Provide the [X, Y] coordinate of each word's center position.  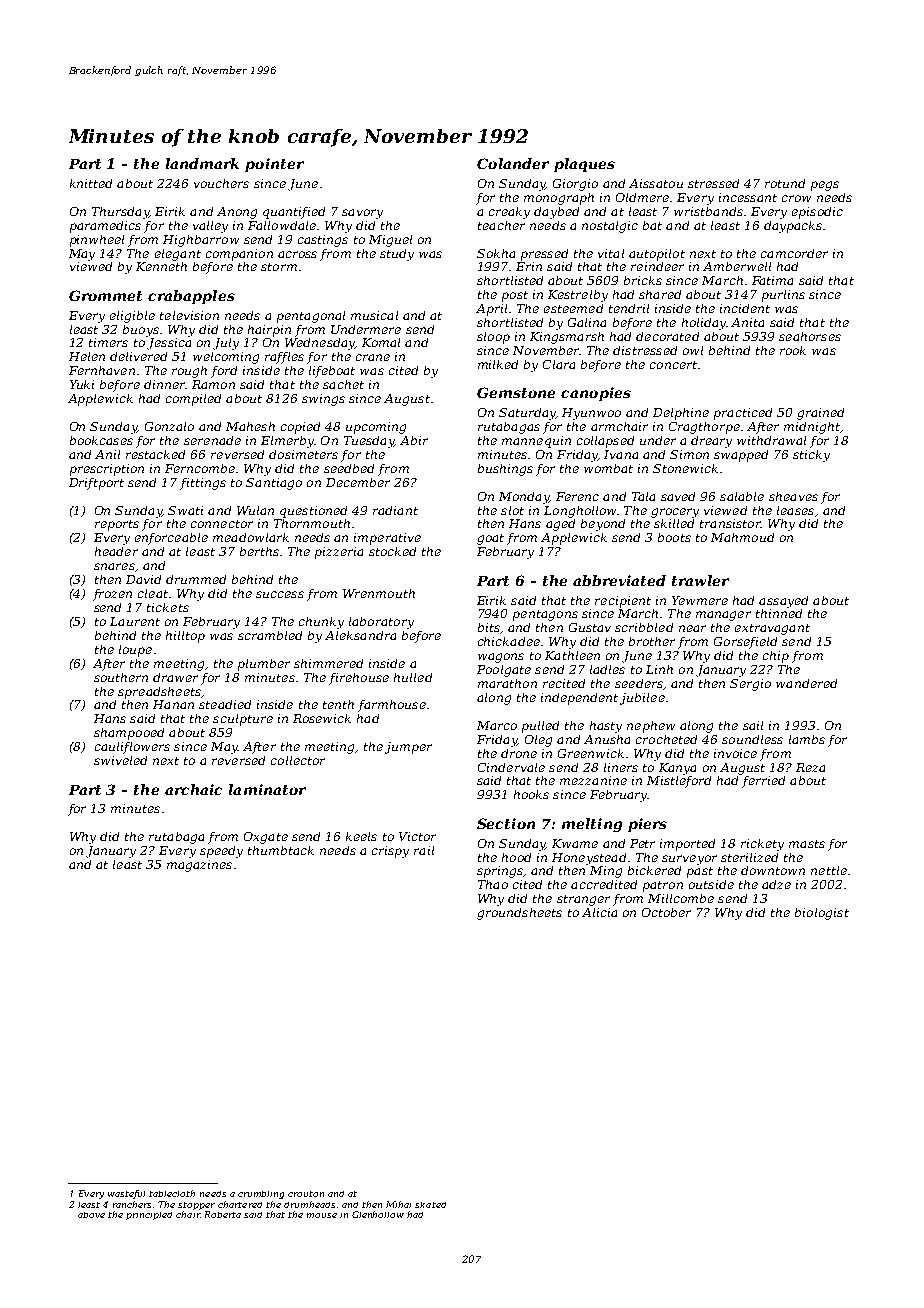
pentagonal [311, 317]
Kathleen [572, 655]
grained [820, 414]
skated [430, 1205]
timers [108, 342]
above [91, 1215]
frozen [112, 595]
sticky [811, 456]
